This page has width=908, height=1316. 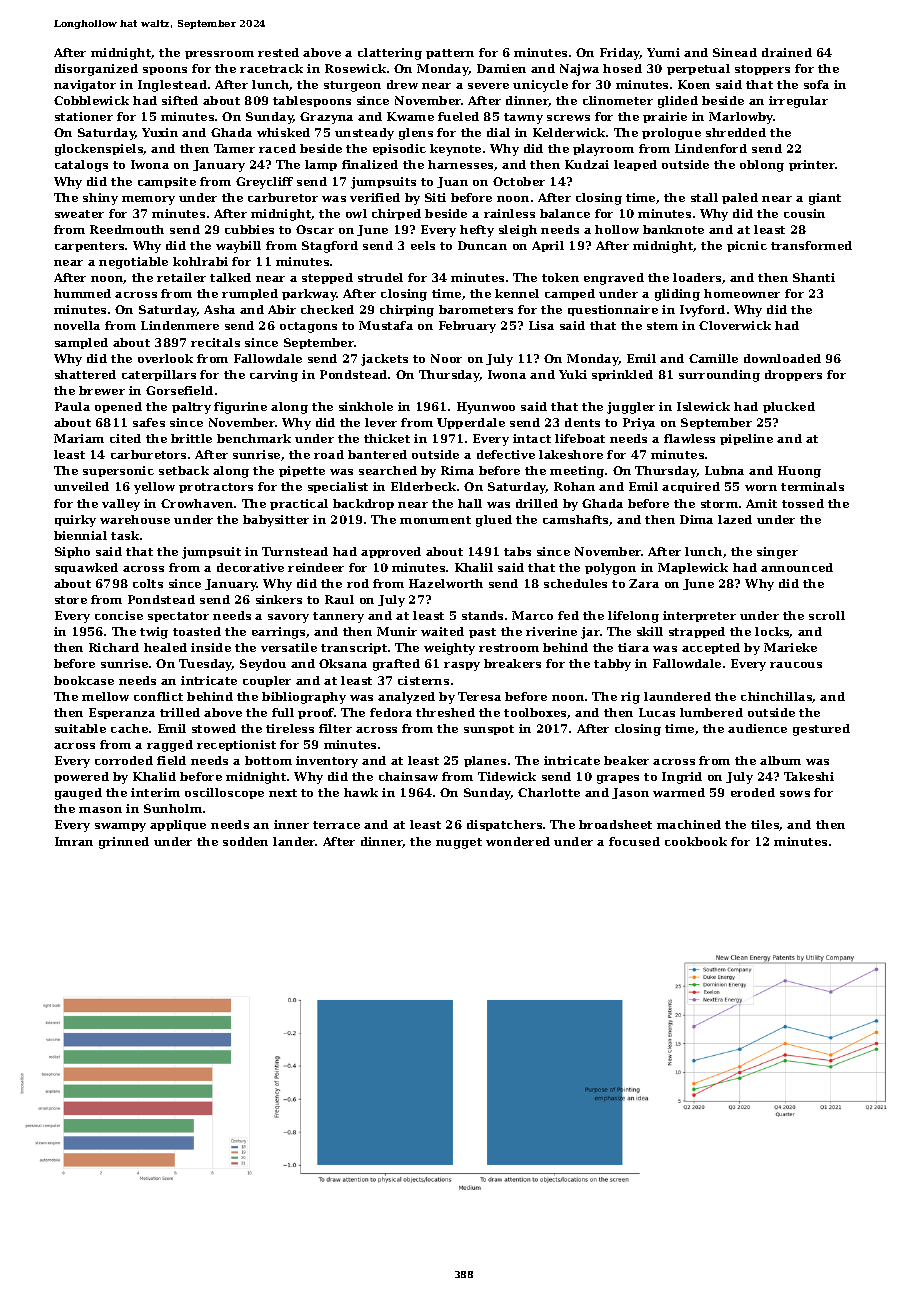 What do you see at coordinates (191, 408) in the page?
I see `paltry` at bounding box center [191, 408].
